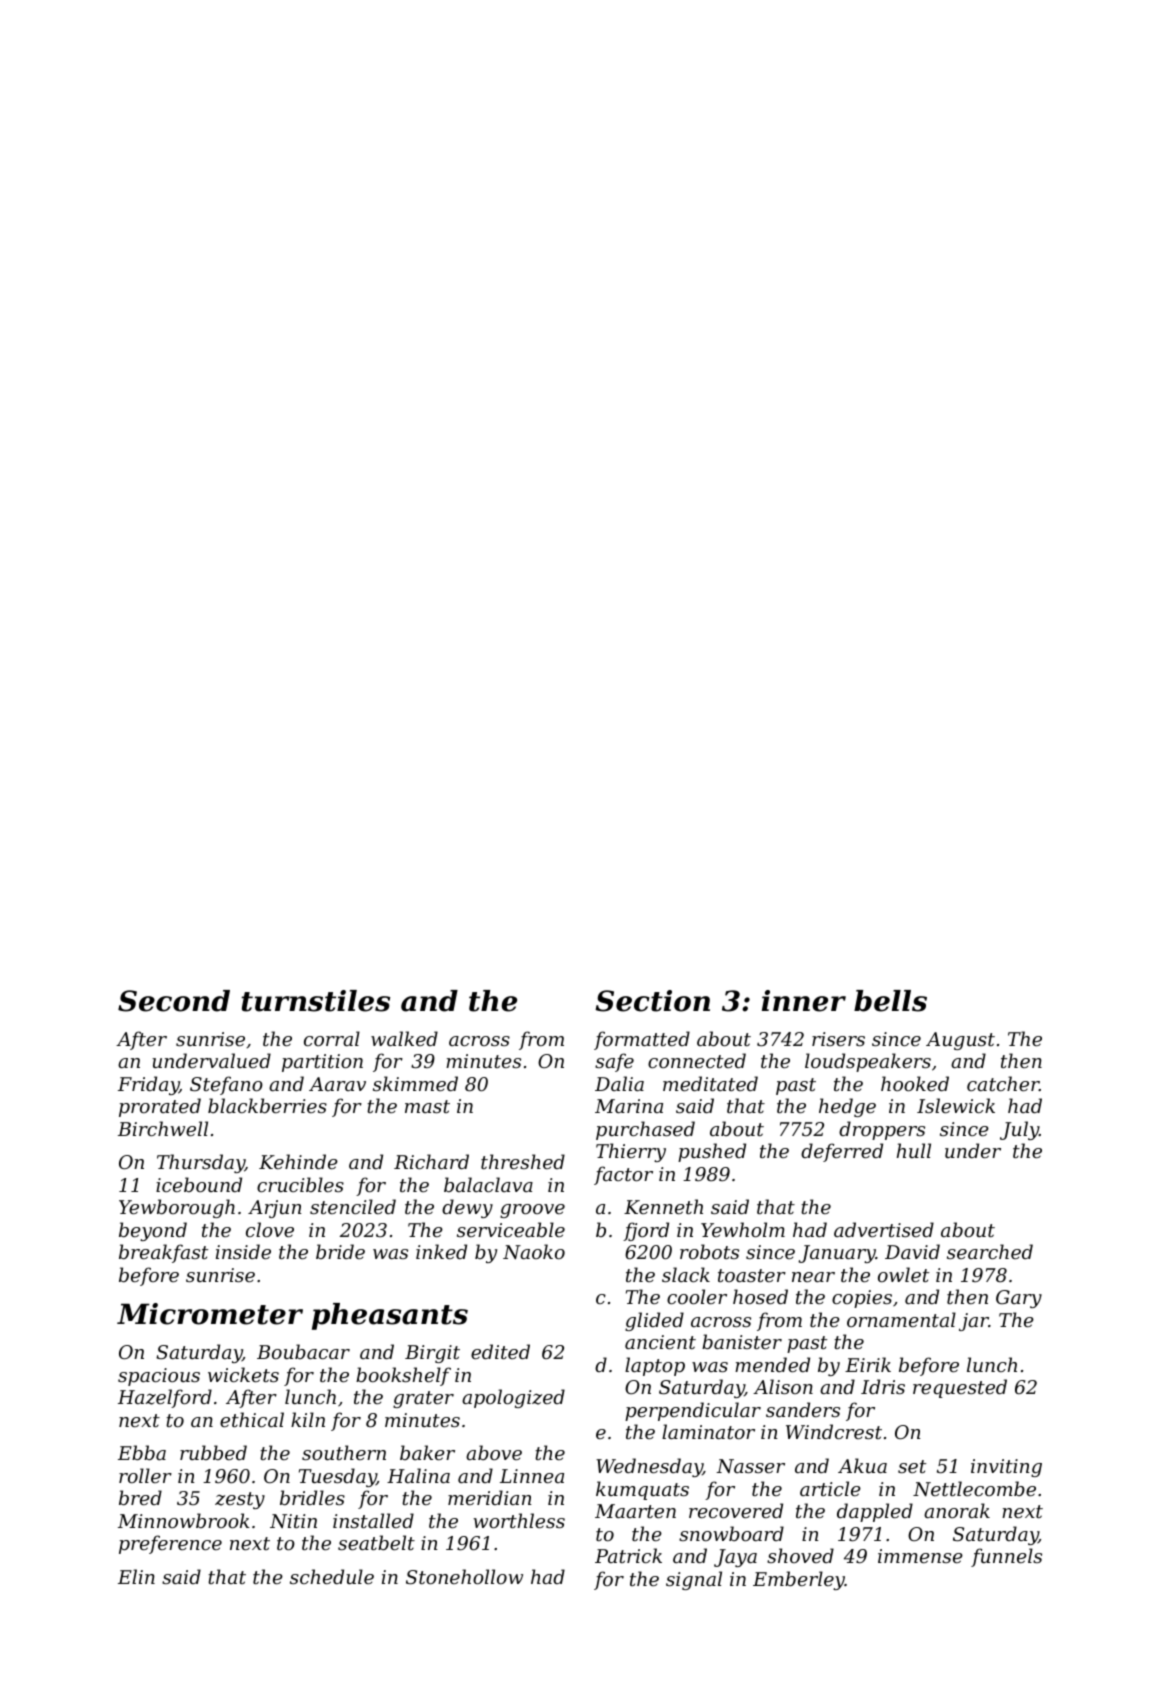 Image resolution: width=1161 pixels, height=1682 pixels. Describe the element at coordinates (488, 1184) in the image. I see `balaclava` at that location.
